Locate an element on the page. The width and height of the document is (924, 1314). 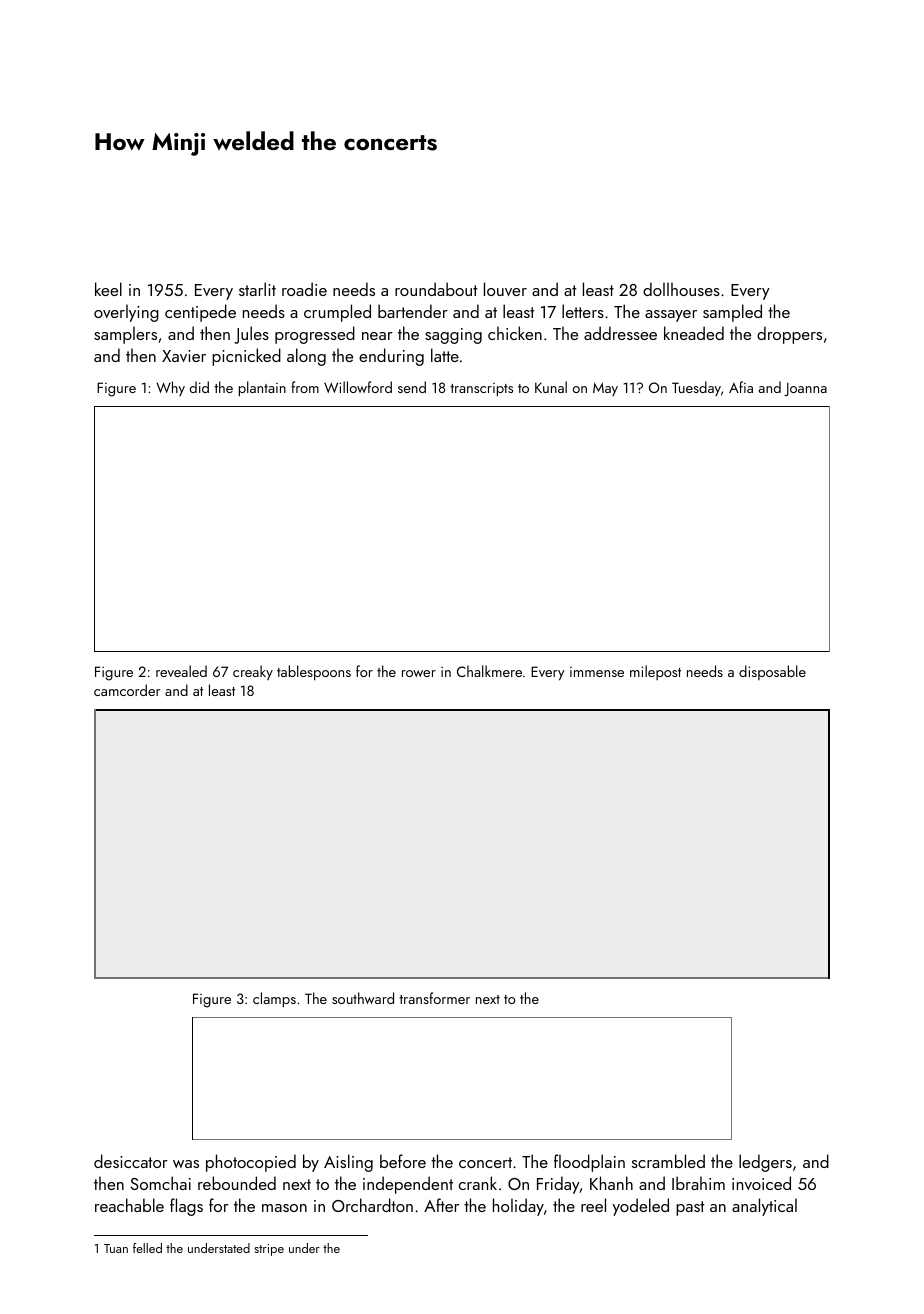
revealed is located at coordinates (181, 671).
